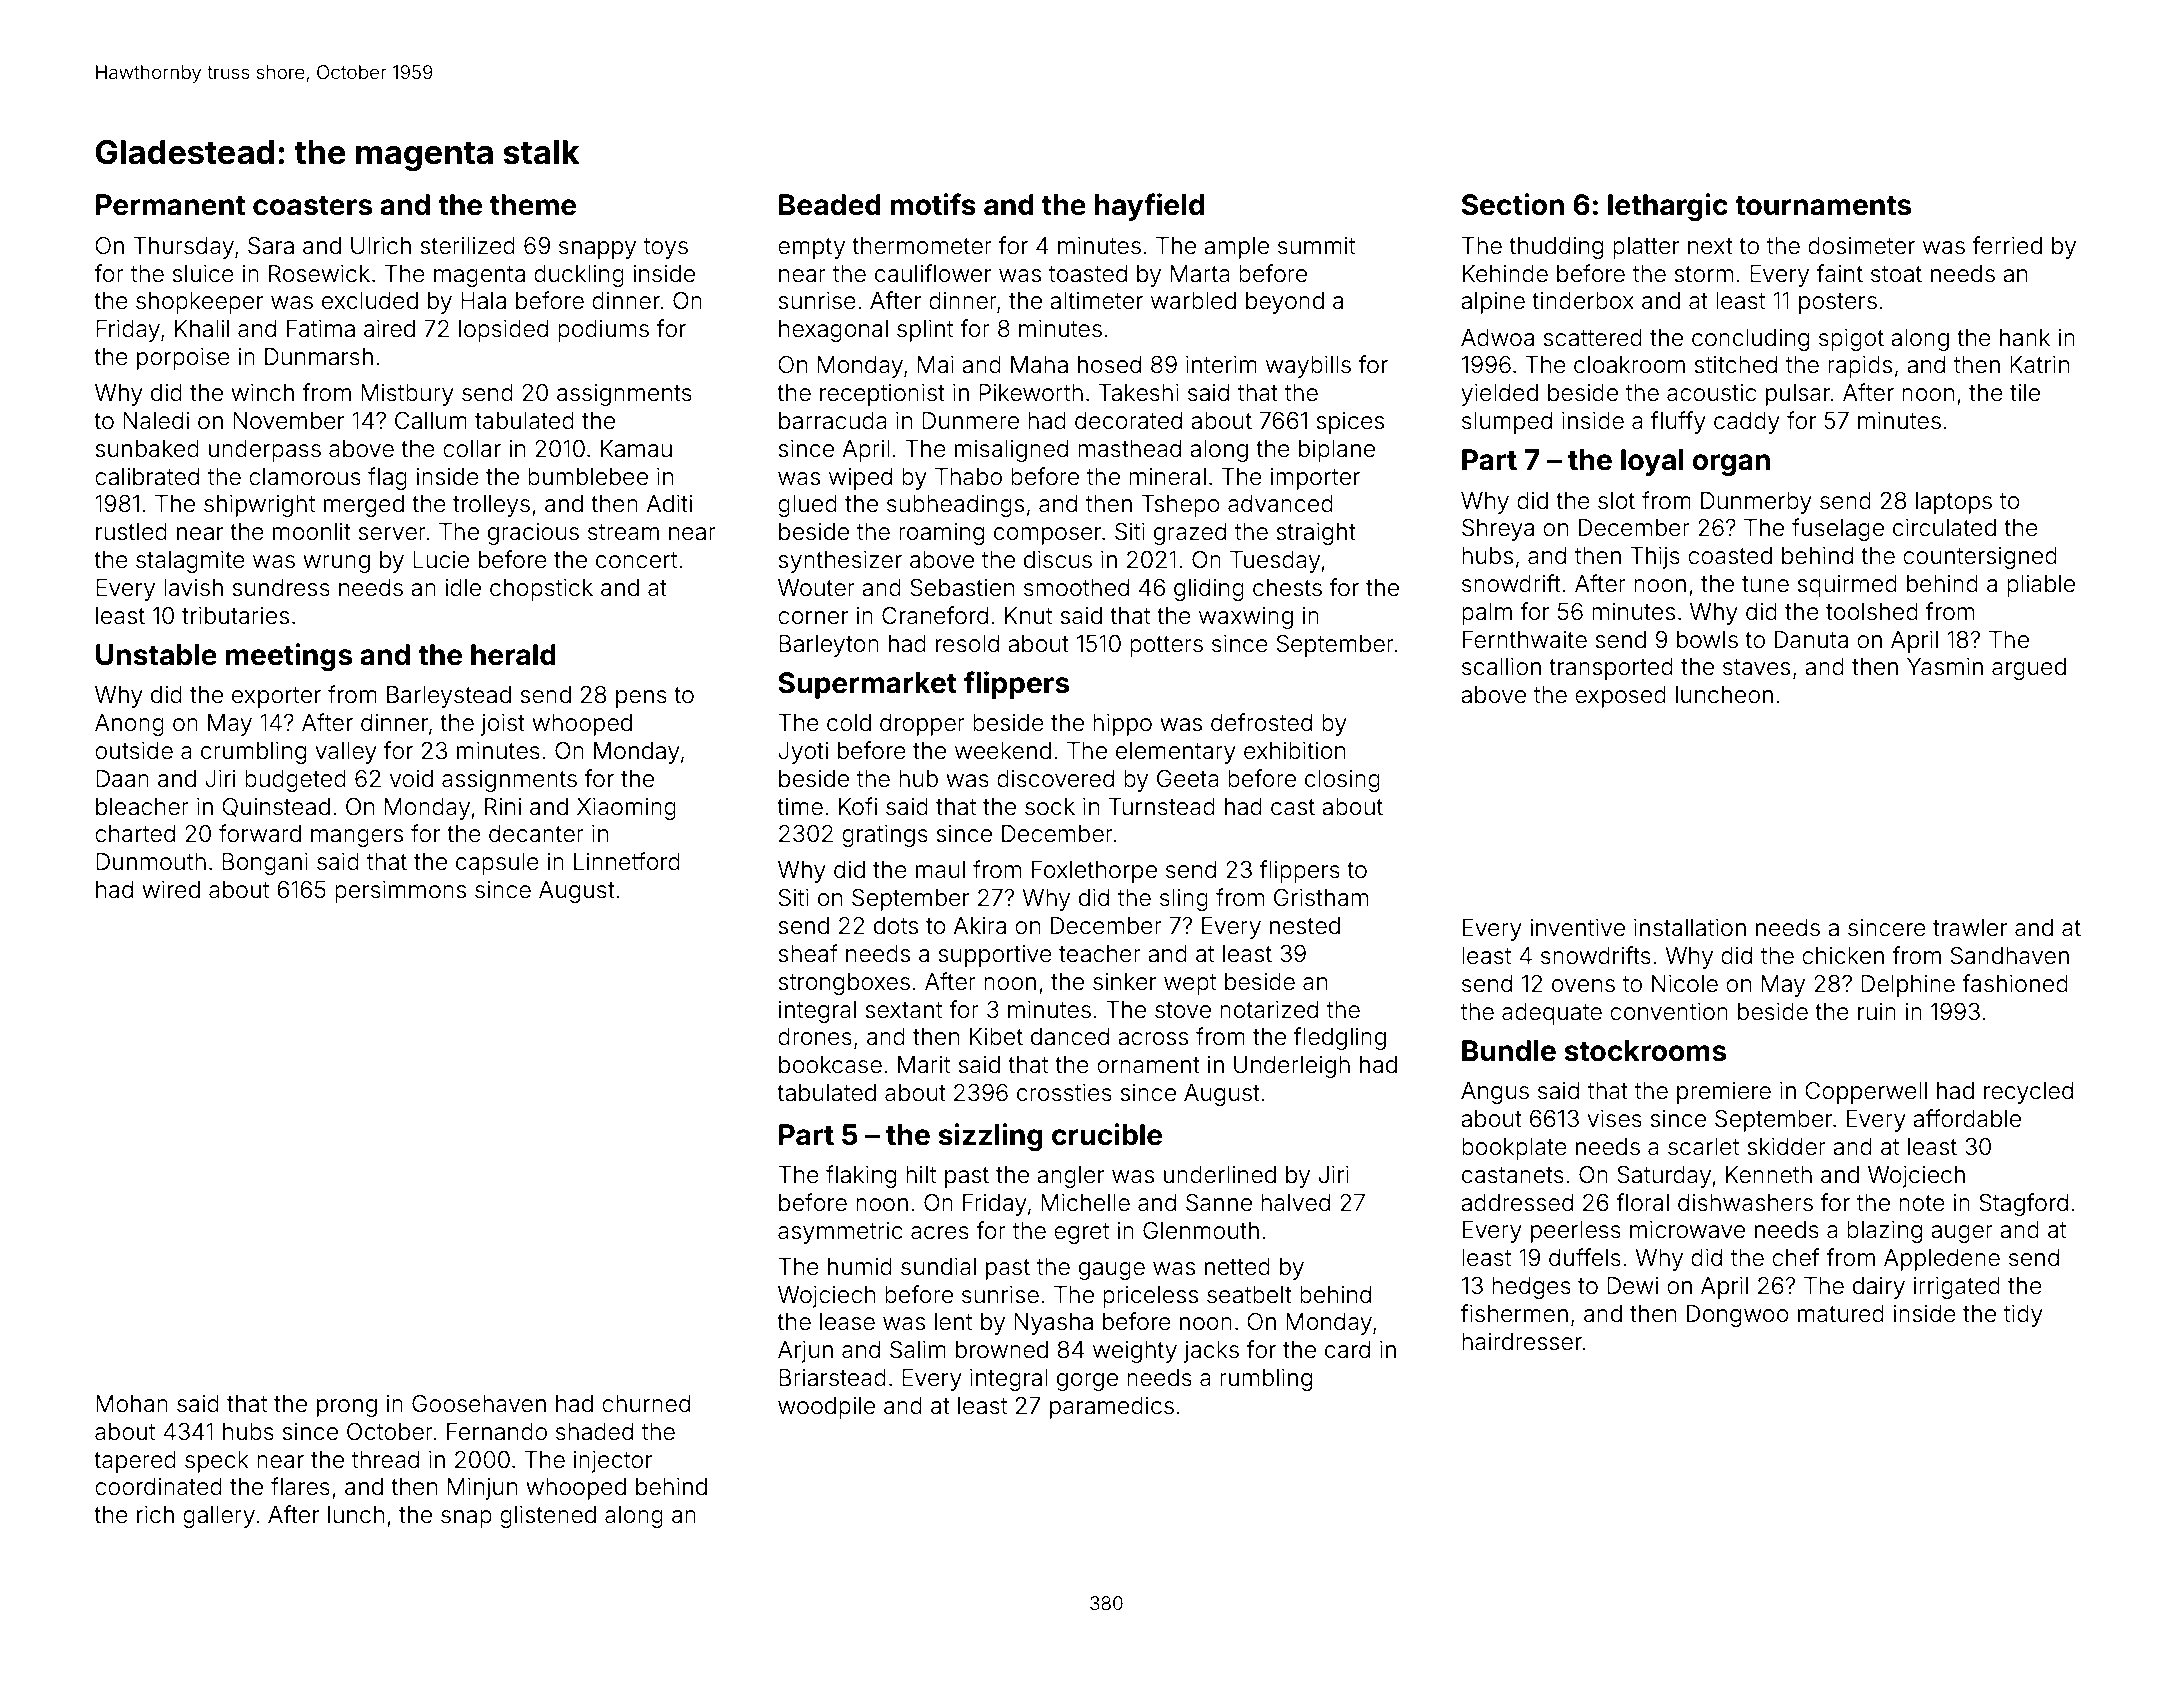 The width and height of the screenshot is (2178, 1683). I want to click on tournaments, so click(1823, 206).
